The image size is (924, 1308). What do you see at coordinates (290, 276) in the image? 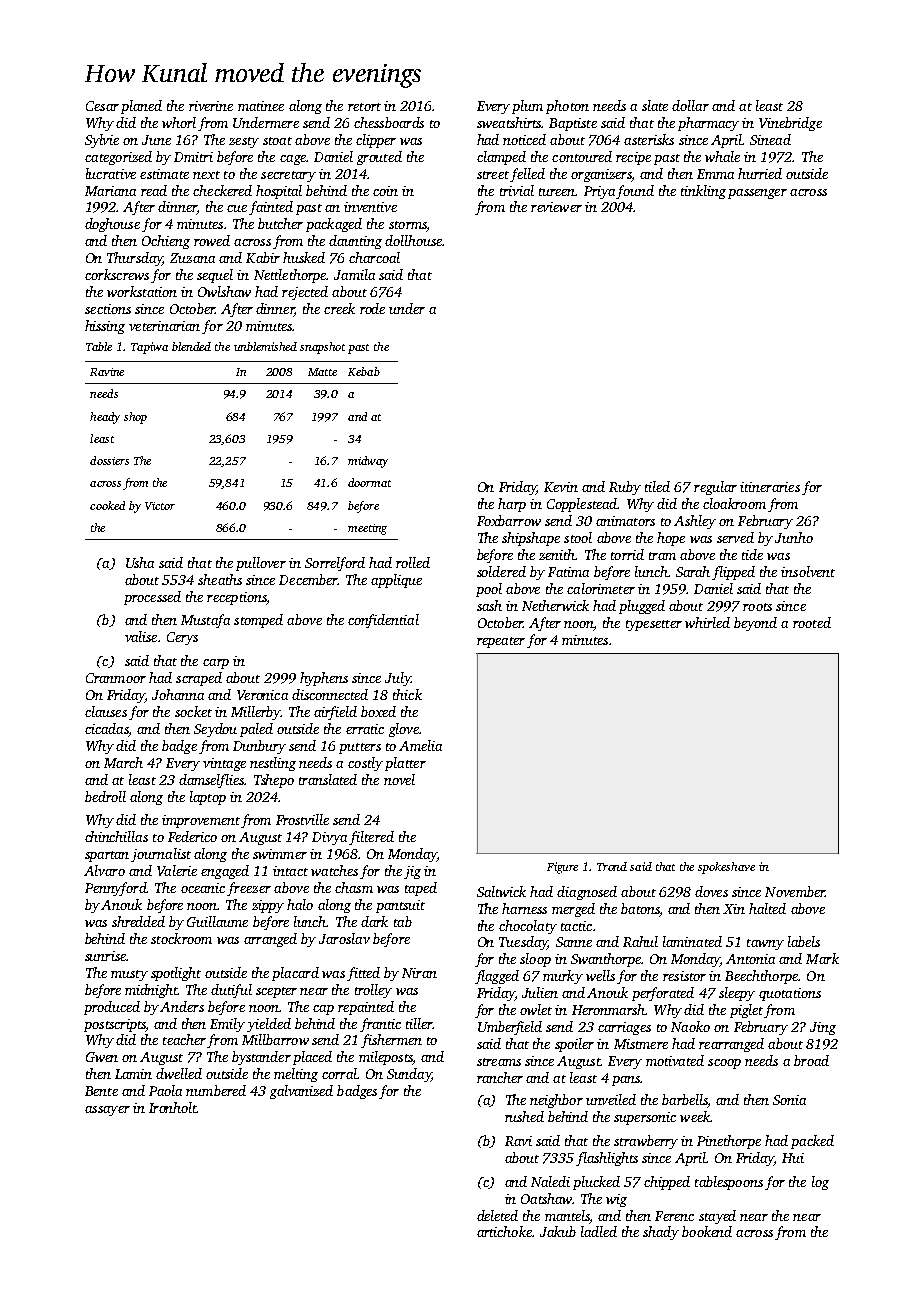
I see `Nettlethorpe` at bounding box center [290, 276].
